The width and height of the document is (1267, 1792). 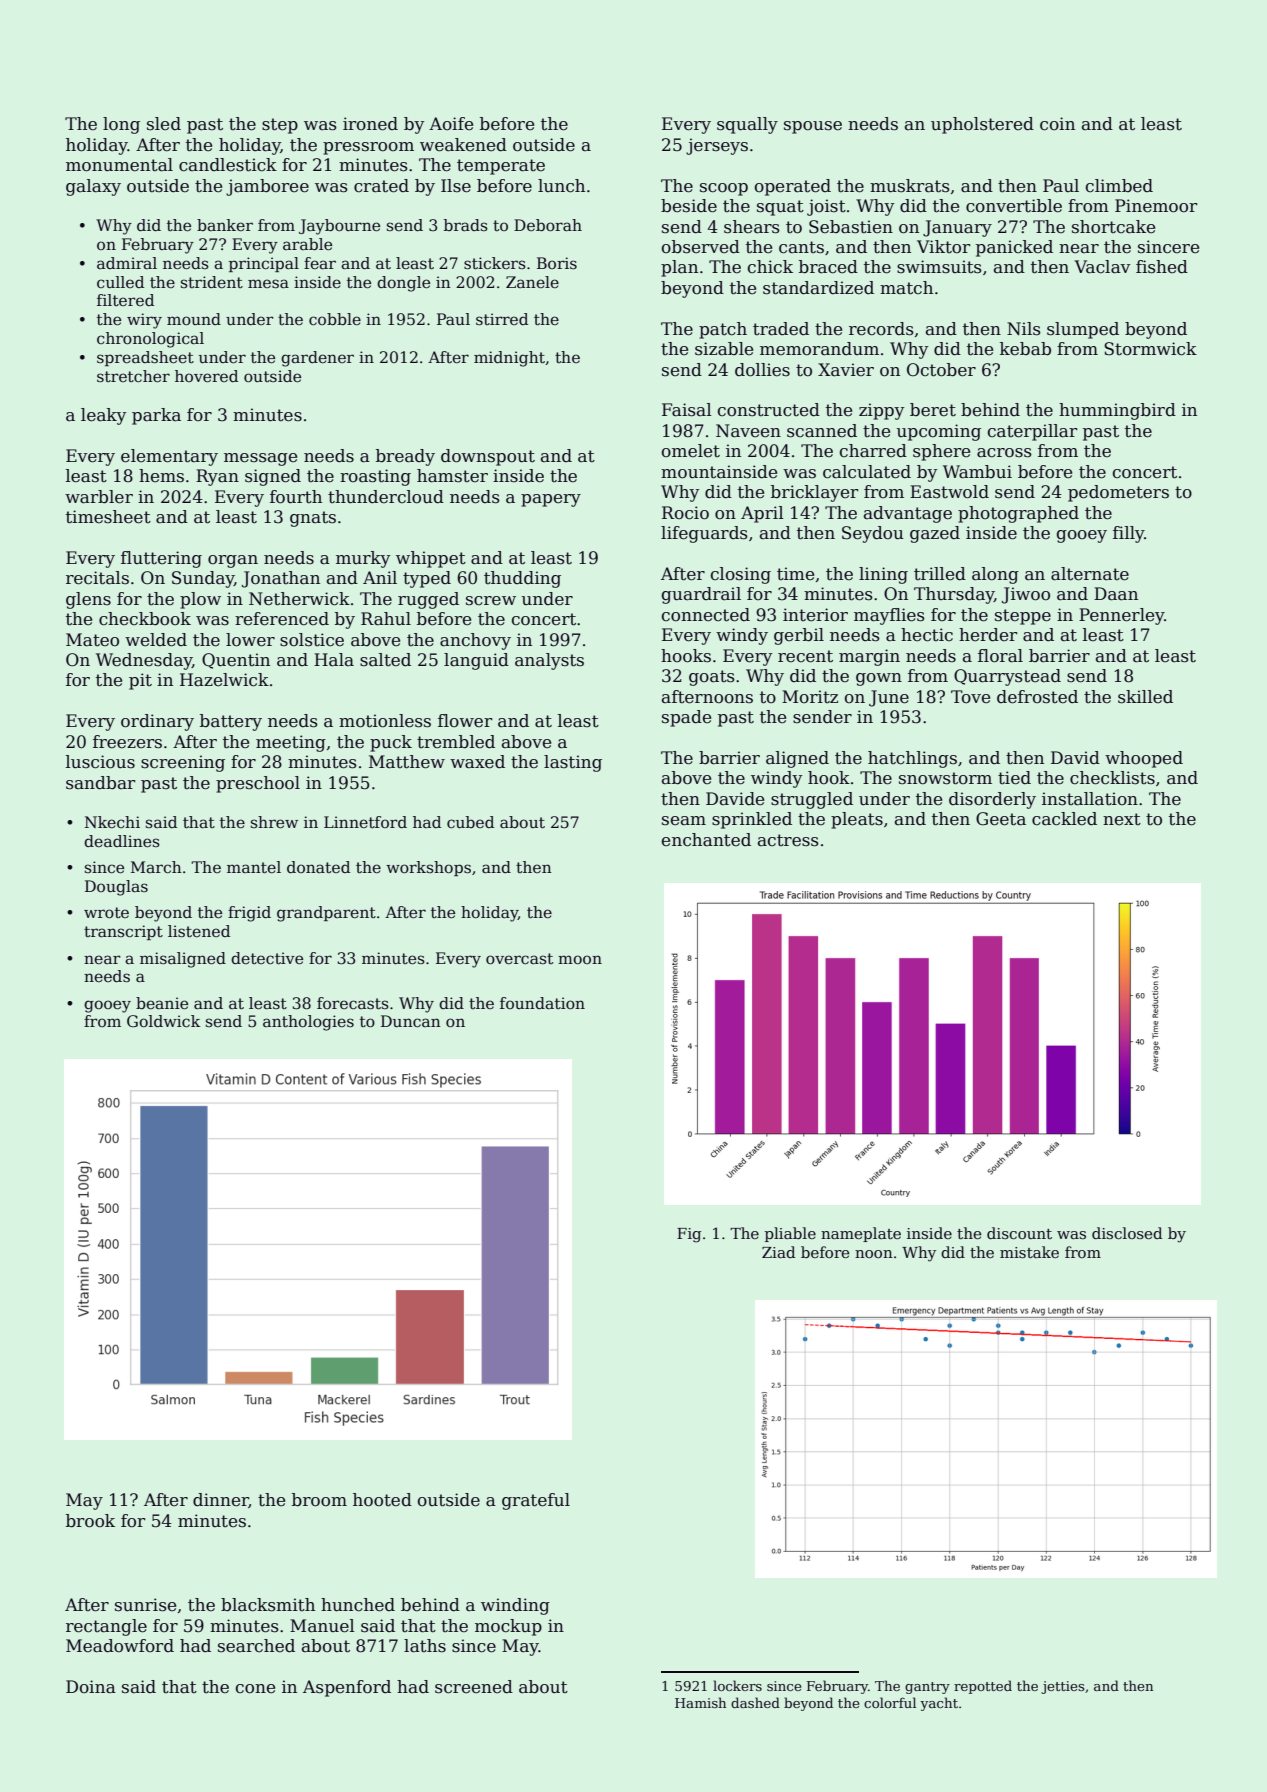 I want to click on coin, so click(x=1057, y=124).
